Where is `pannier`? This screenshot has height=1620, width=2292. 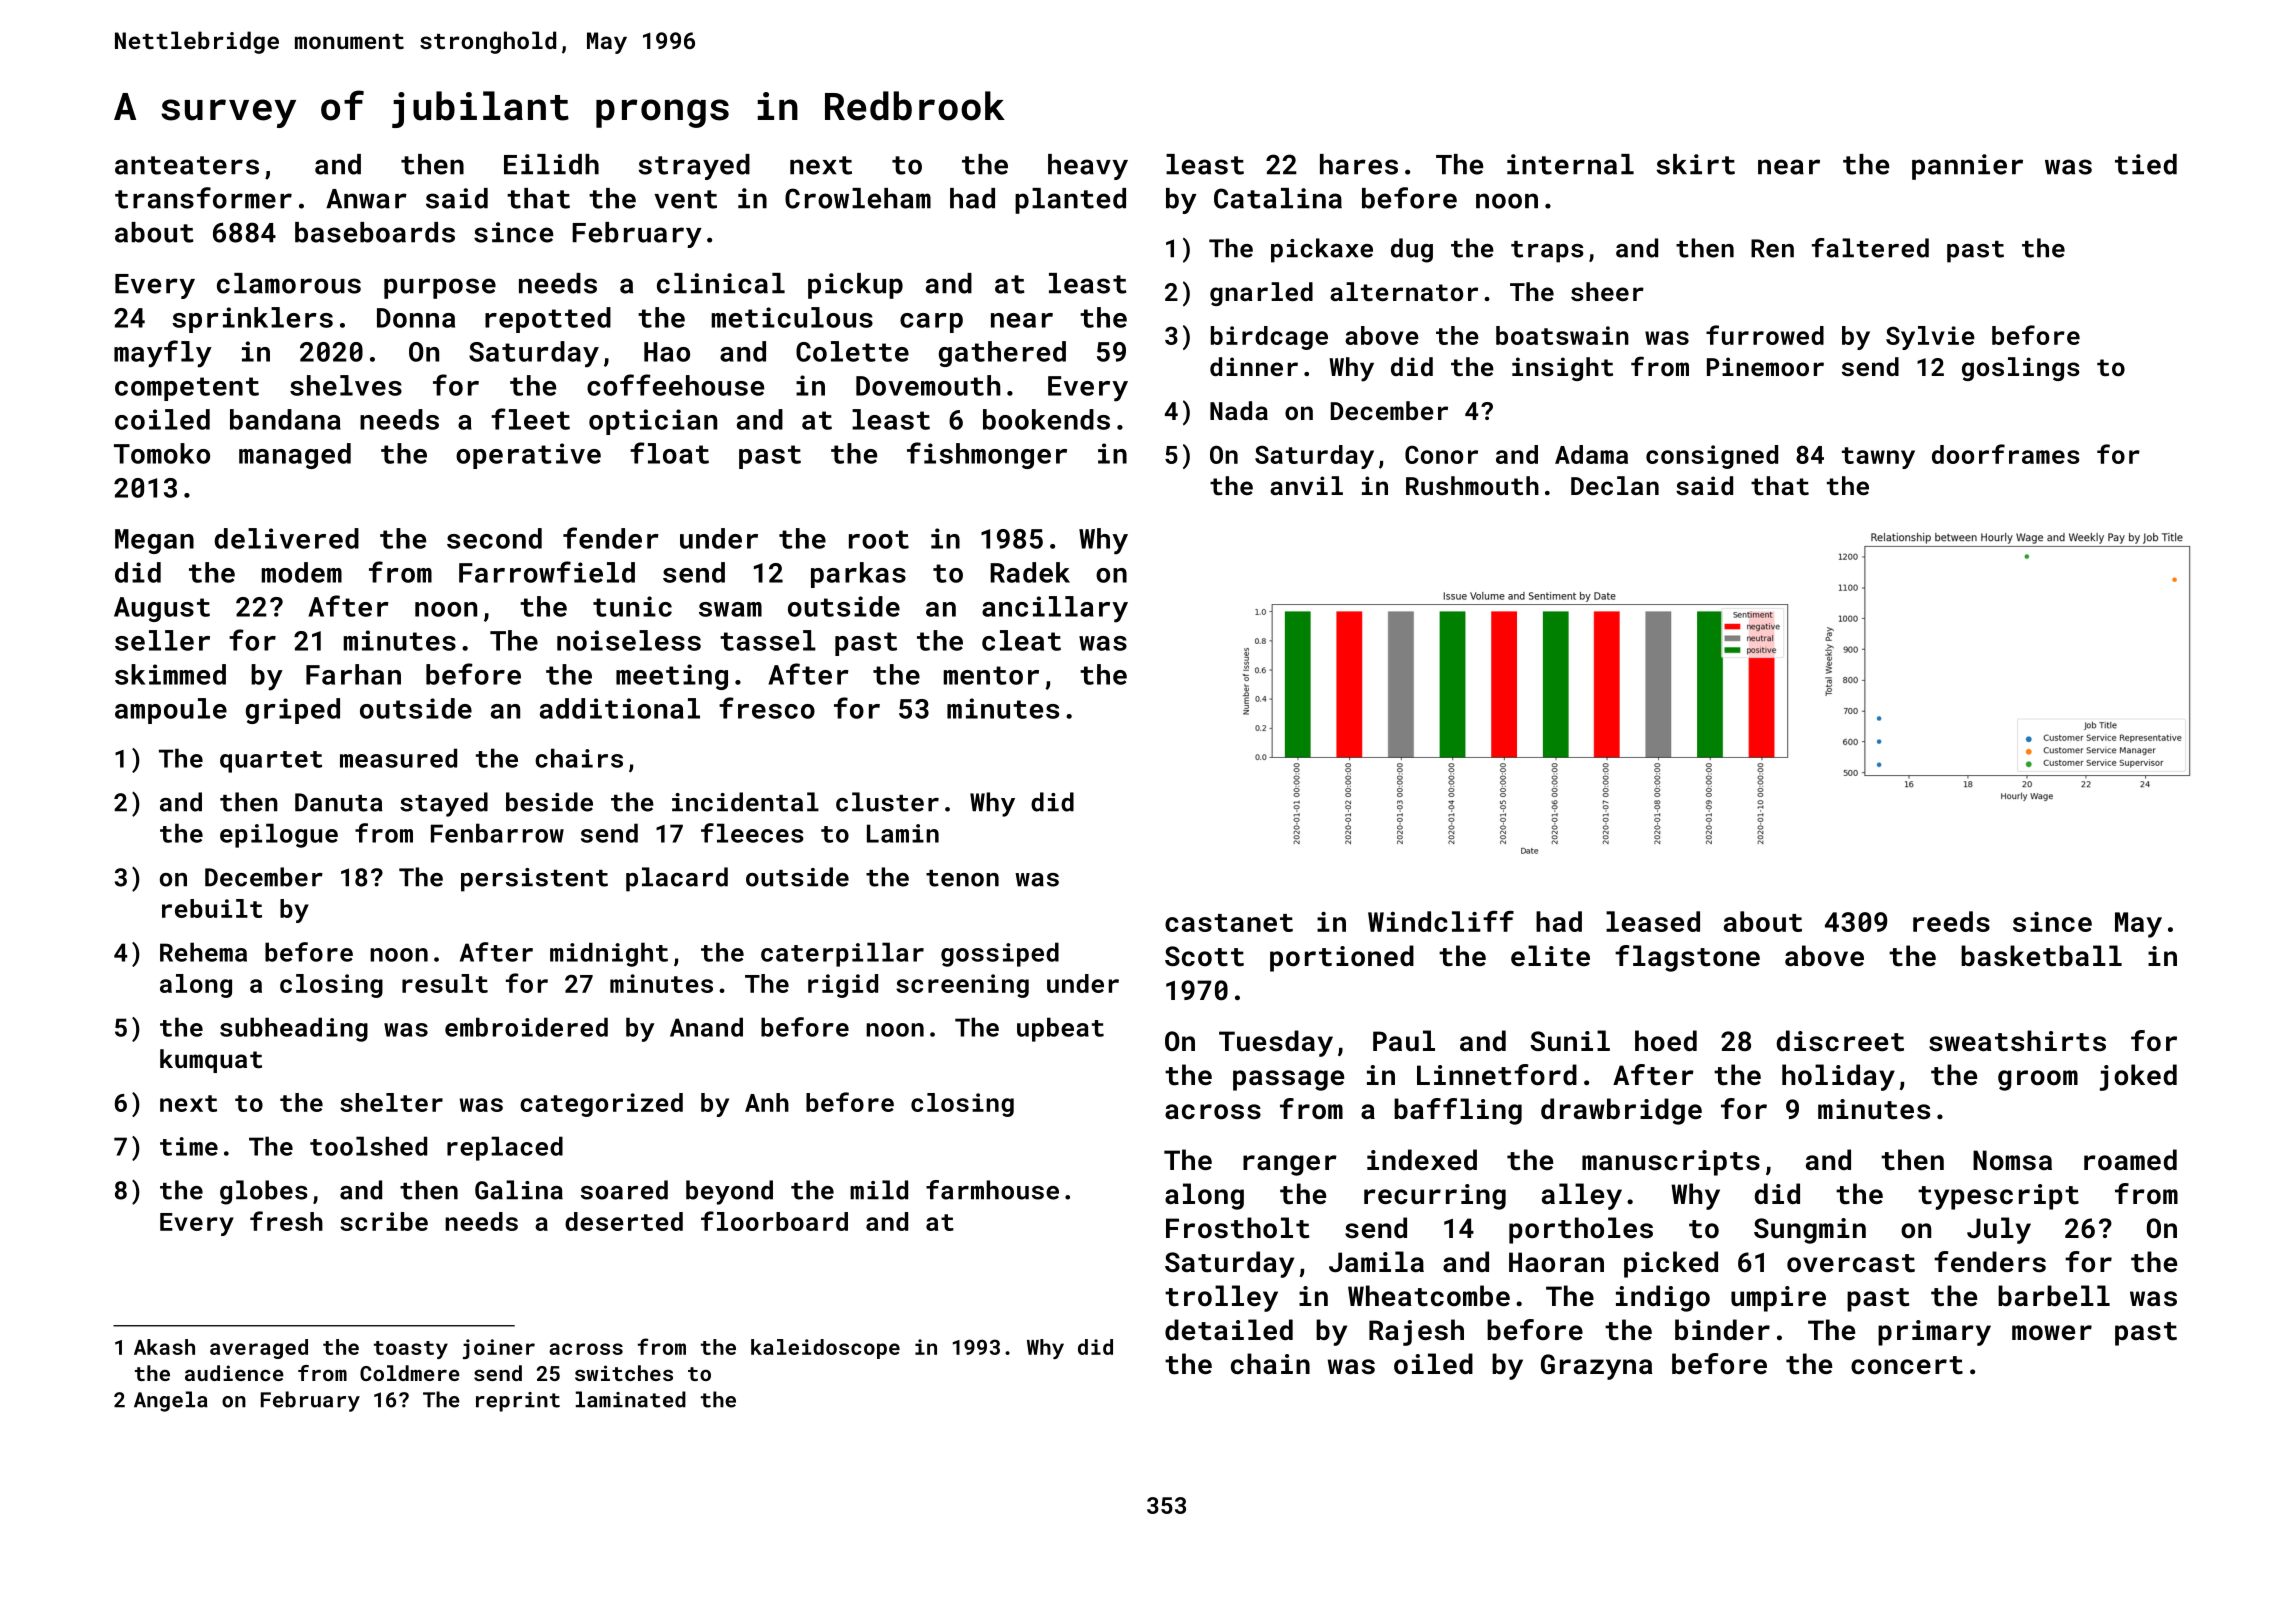
pannier is located at coordinates (1967, 167).
